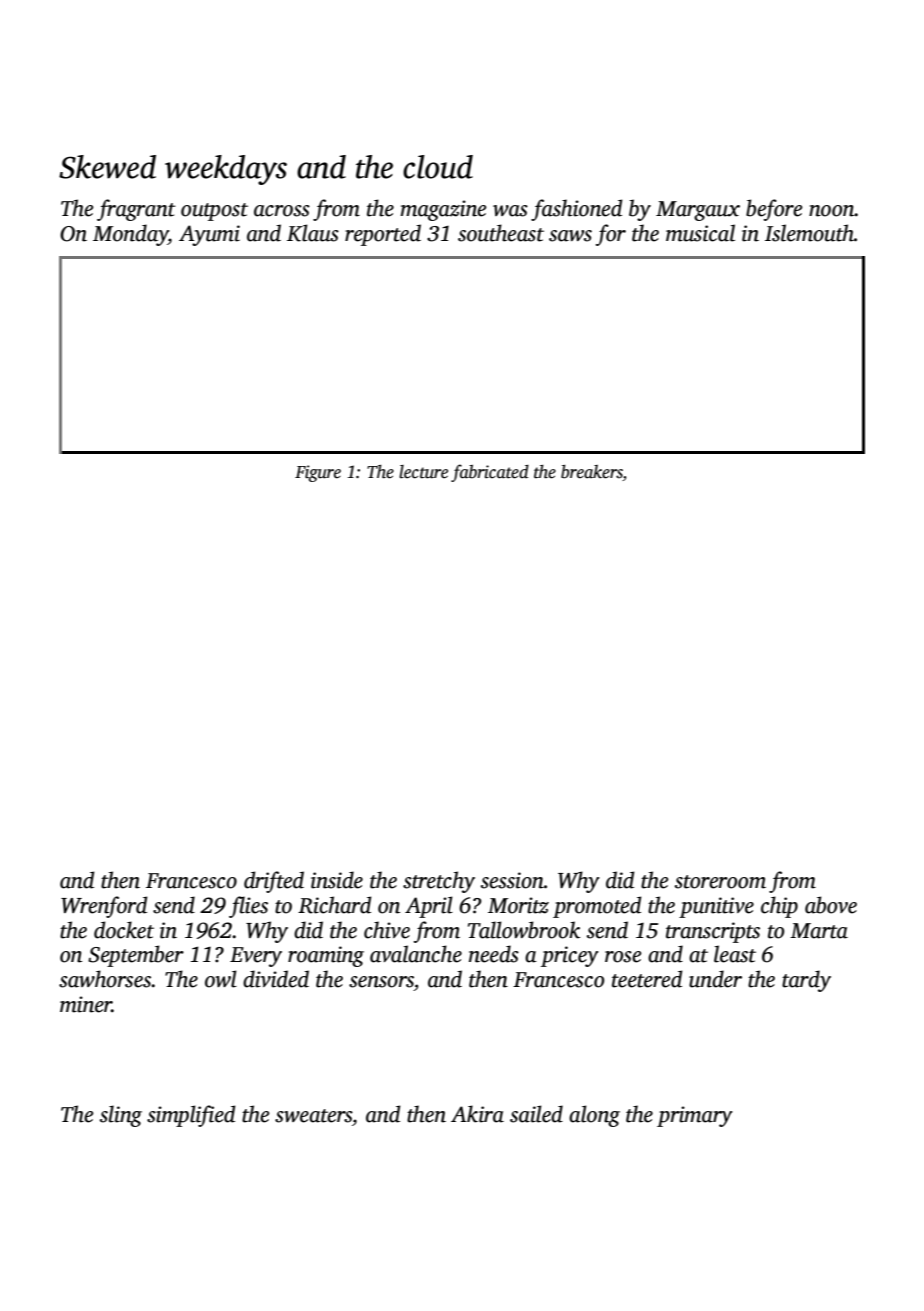 The width and height of the page is (924, 1311). What do you see at coordinates (107, 167) in the page?
I see `Skewed` at bounding box center [107, 167].
